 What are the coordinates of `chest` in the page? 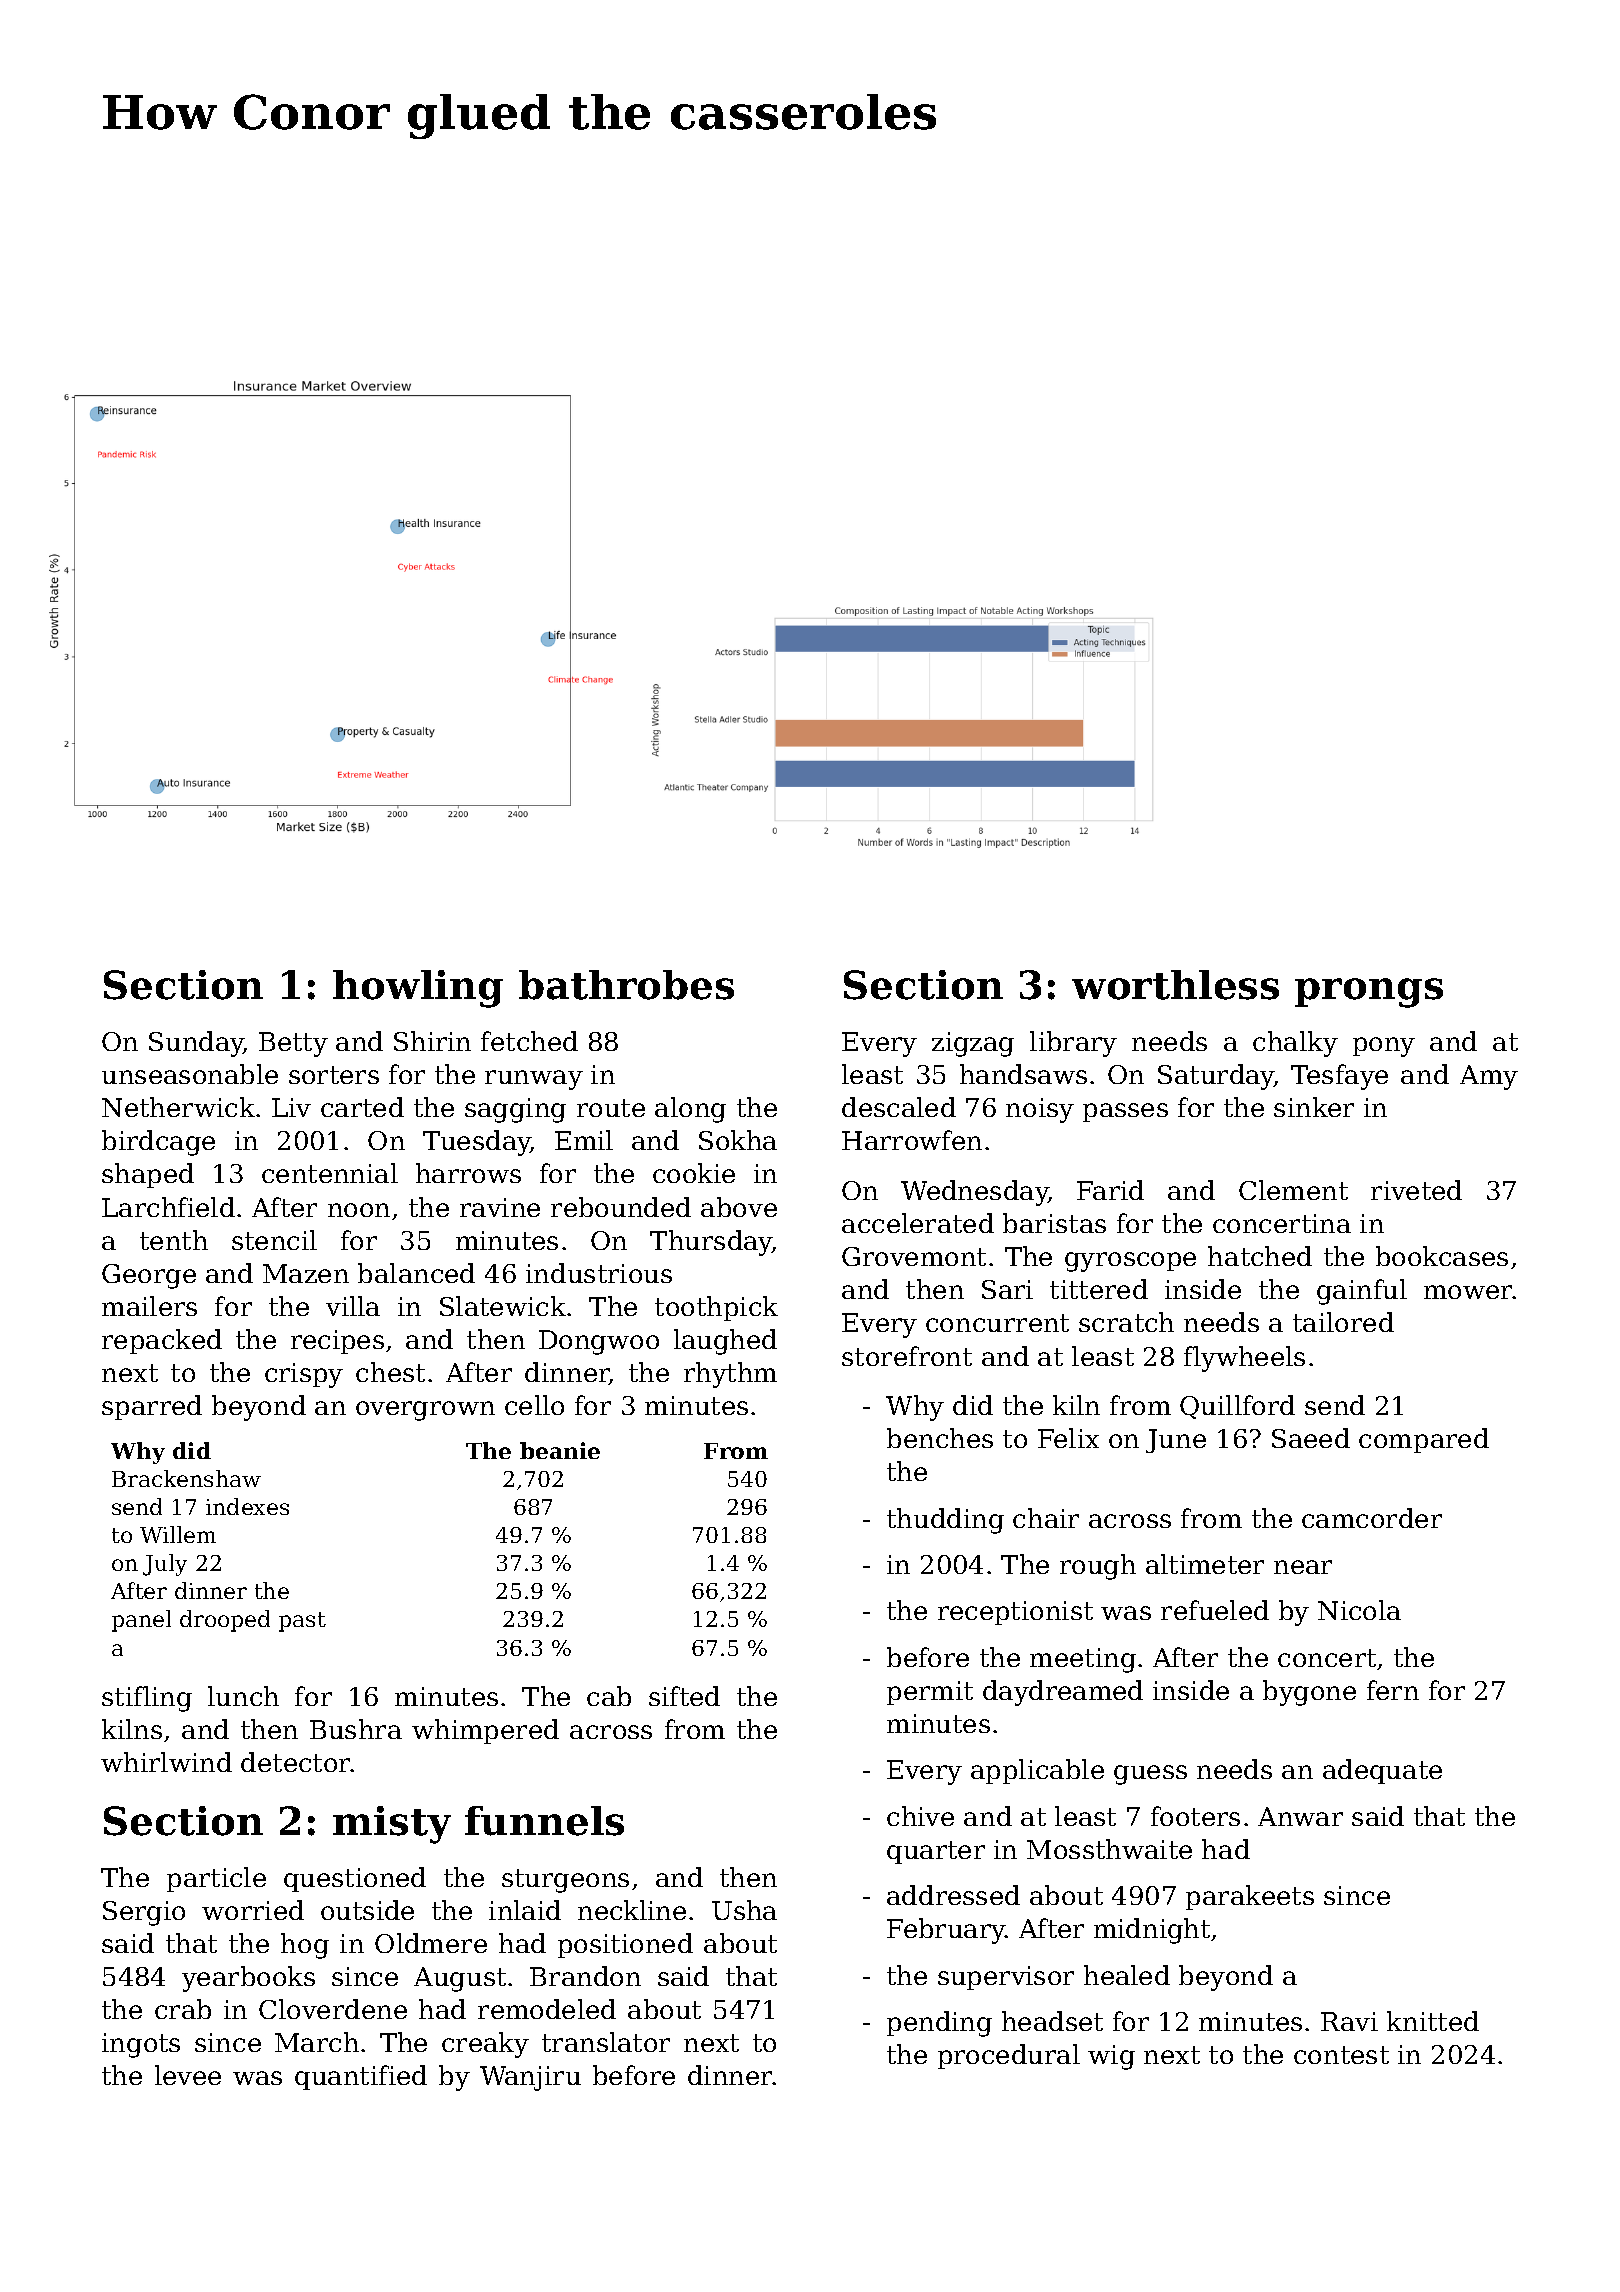 It's located at (390, 1372).
